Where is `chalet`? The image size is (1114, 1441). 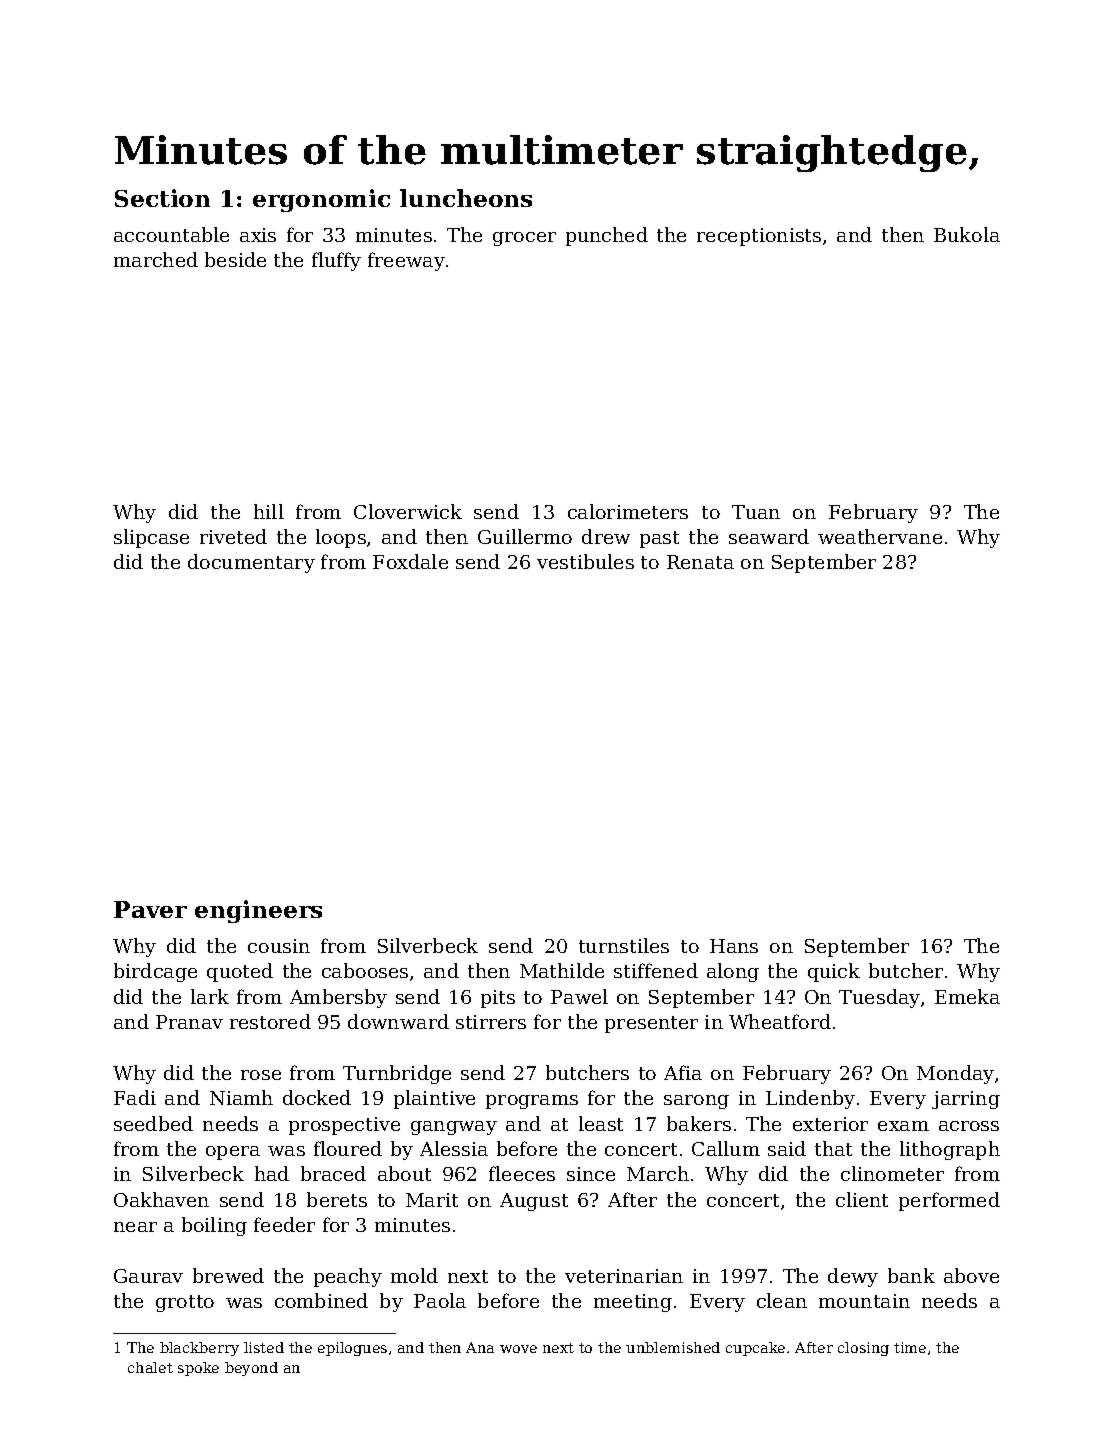
chalet is located at coordinates (150, 1367).
